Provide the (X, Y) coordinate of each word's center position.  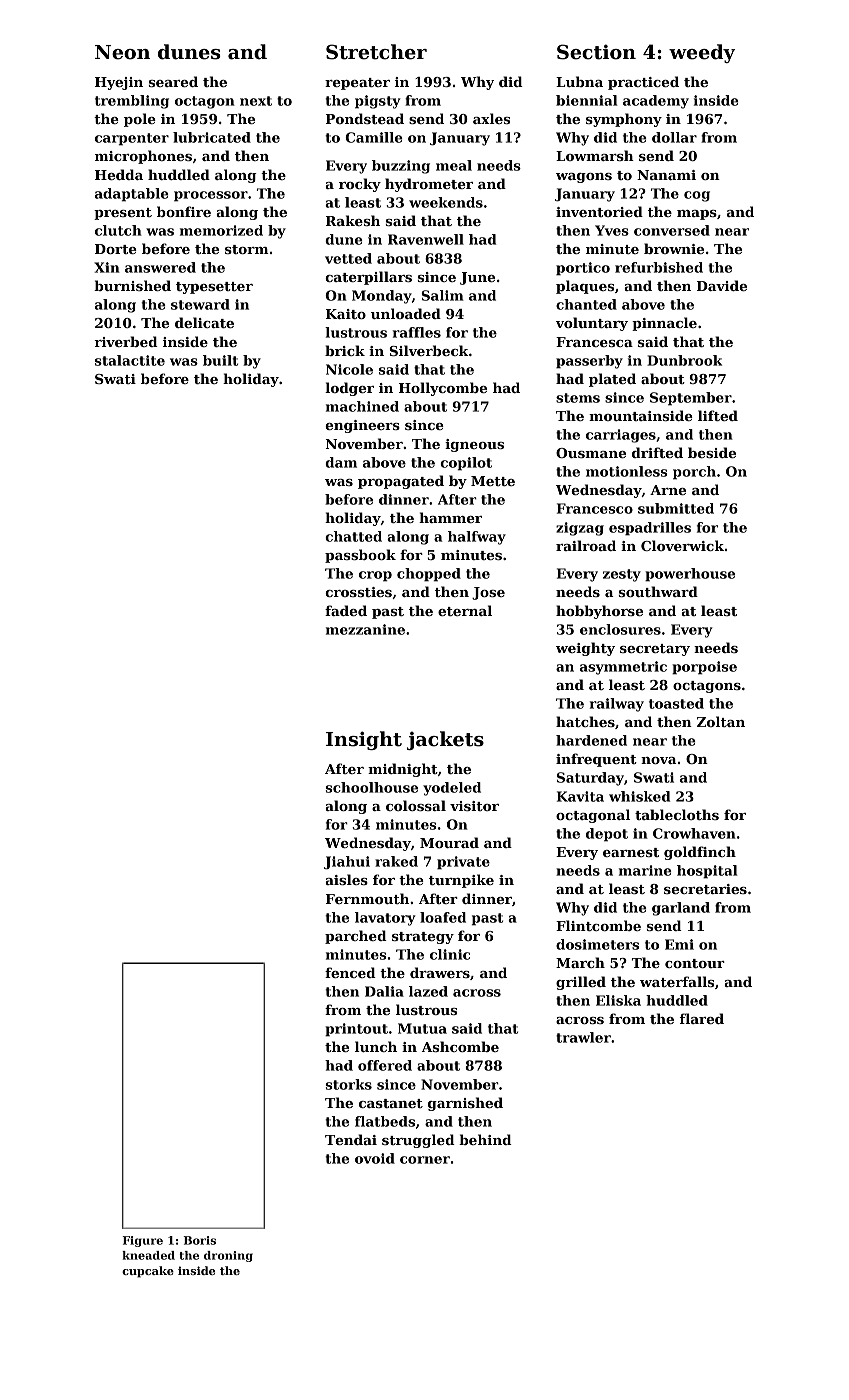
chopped (429, 575)
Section (596, 52)
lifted (718, 415)
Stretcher (376, 52)
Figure (143, 1241)
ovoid (375, 1158)
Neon (122, 52)
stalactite (130, 360)
